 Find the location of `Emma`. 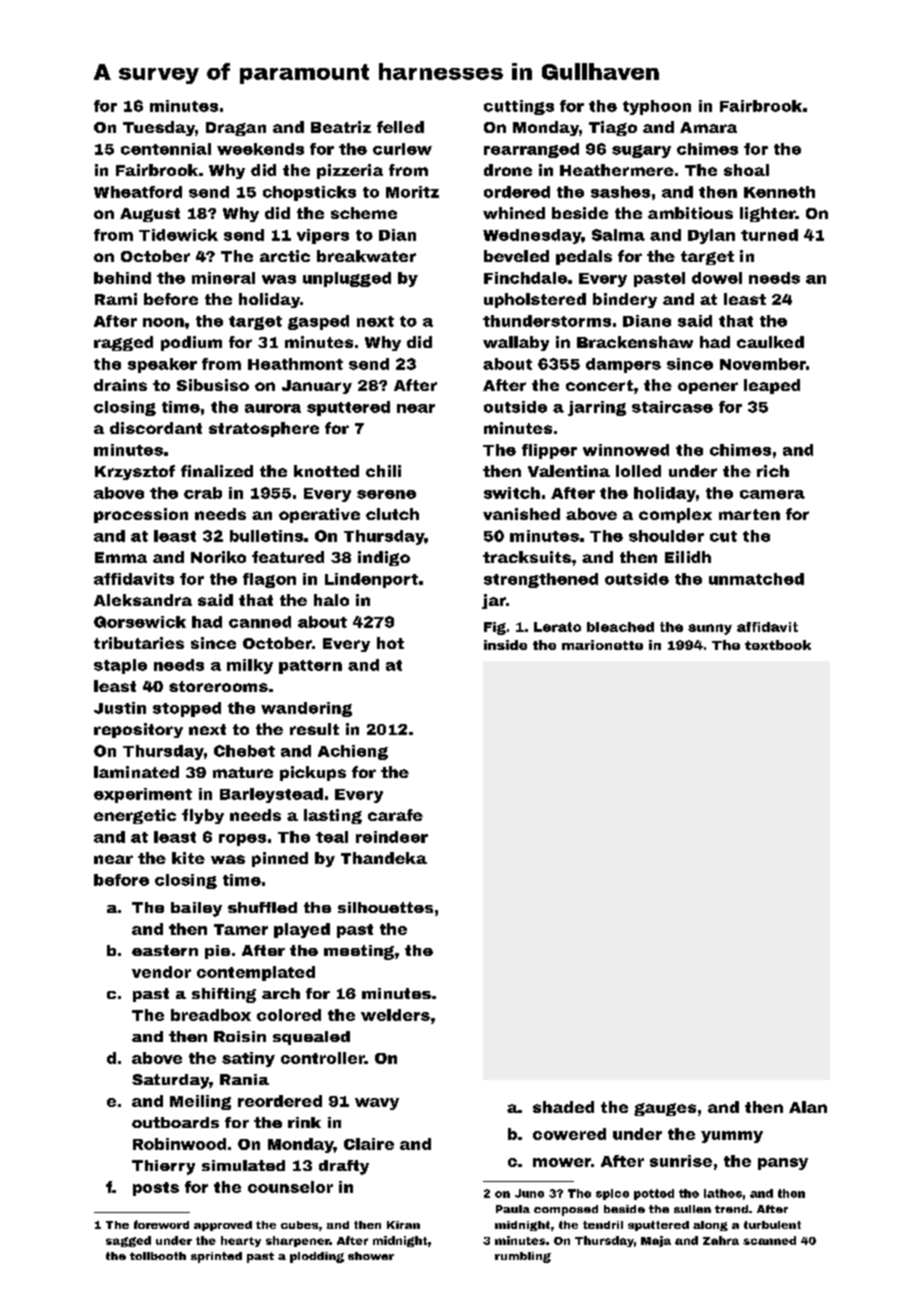

Emma is located at coordinates (121, 557).
